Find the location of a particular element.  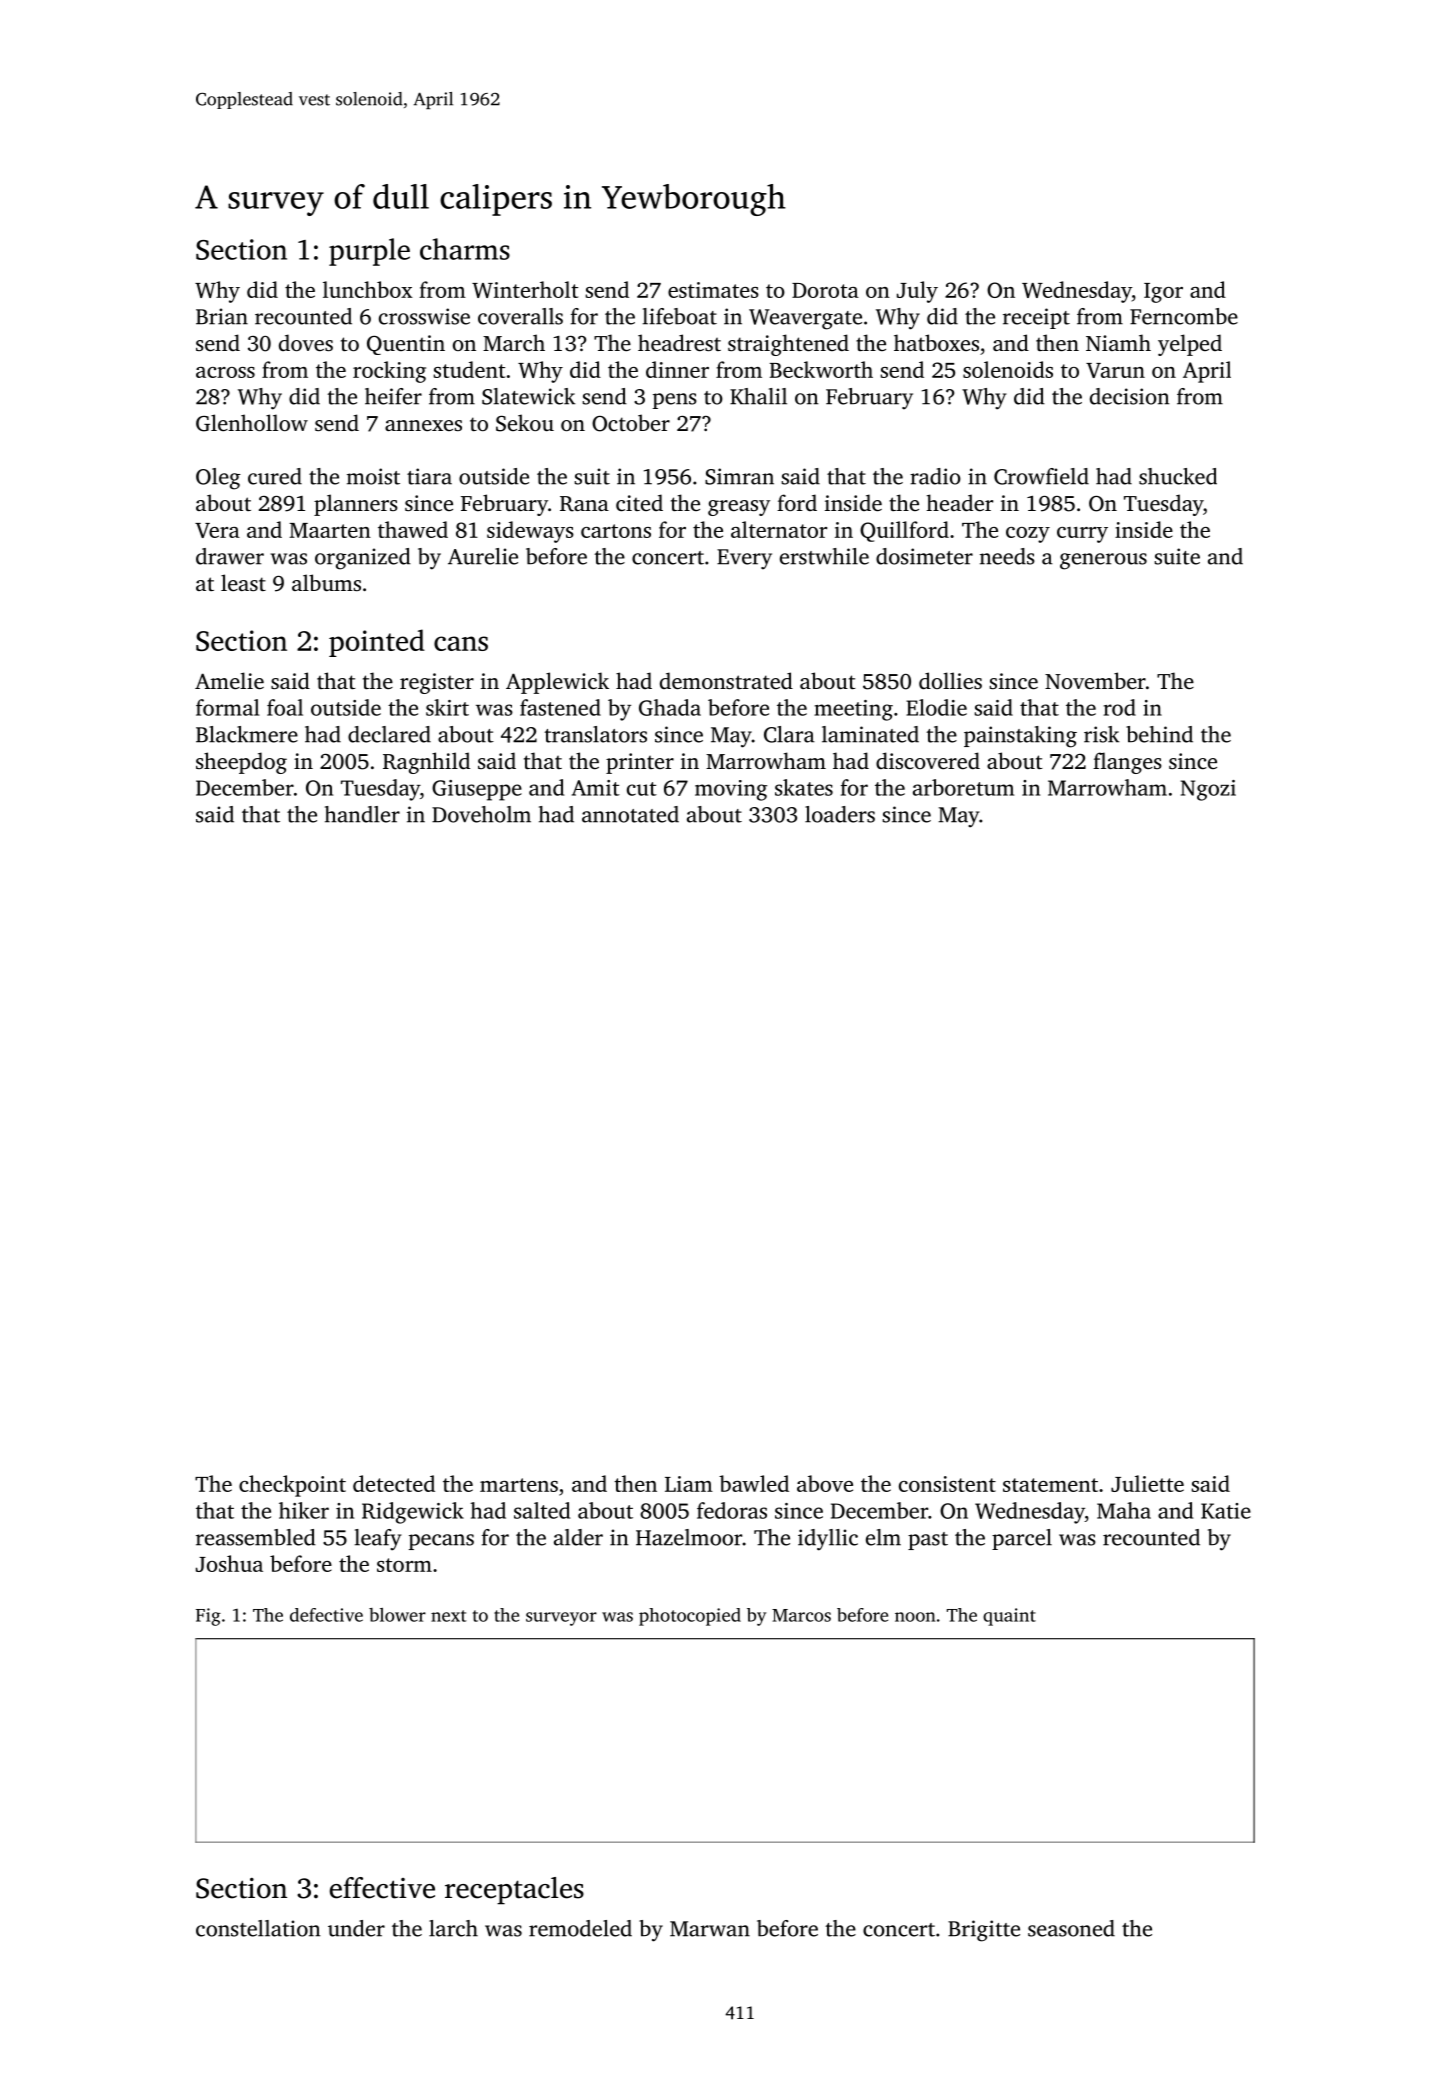

quaint is located at coordinates (1009, 1617).
